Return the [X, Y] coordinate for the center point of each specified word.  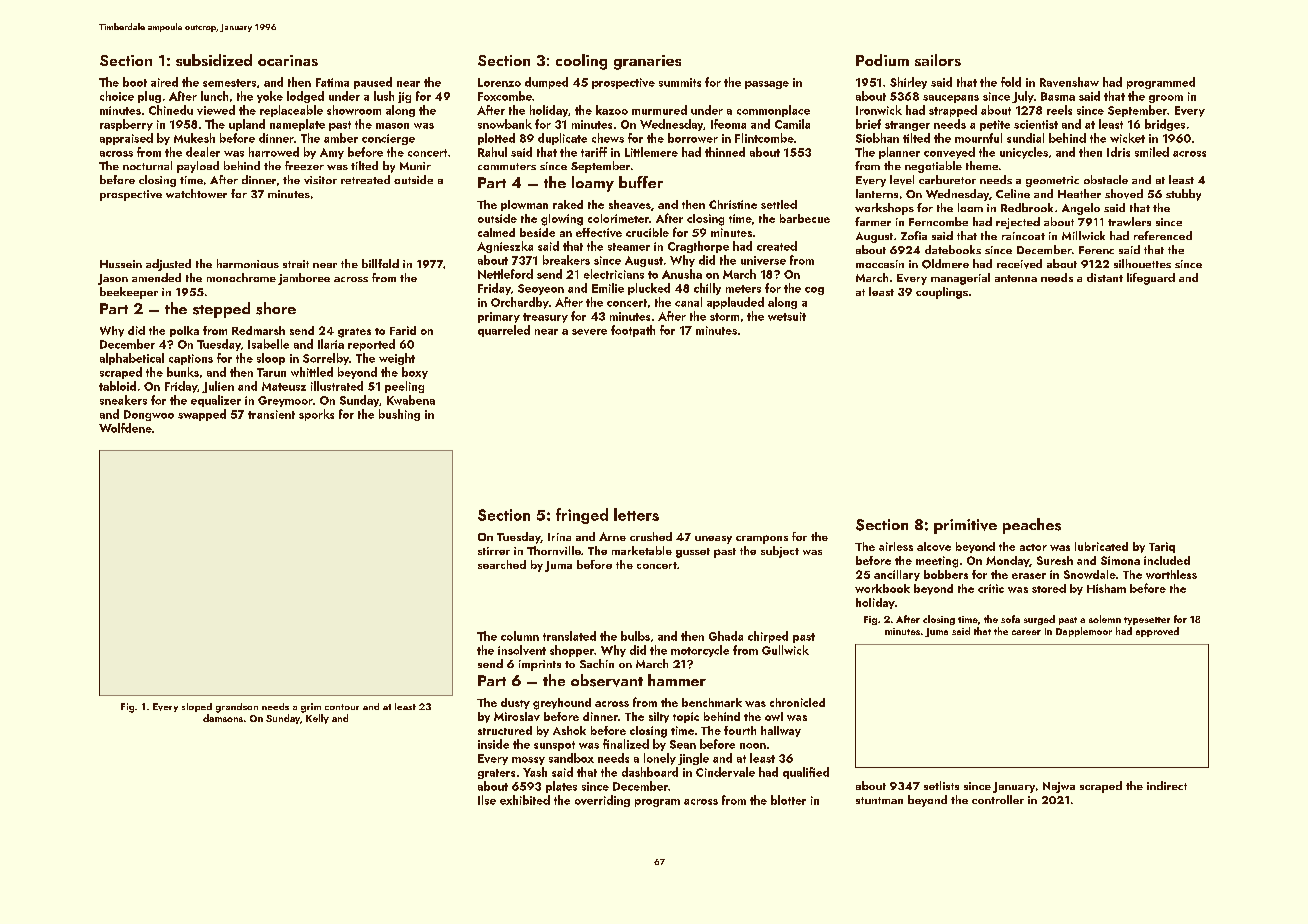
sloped [197, 707]
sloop [271, 359]
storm [724, 317]
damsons [223, 718]
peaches [1032, 526]
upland [247, 125]
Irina [559, 537]
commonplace [773, 111]
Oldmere [945, 264]
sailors [938, 60]
